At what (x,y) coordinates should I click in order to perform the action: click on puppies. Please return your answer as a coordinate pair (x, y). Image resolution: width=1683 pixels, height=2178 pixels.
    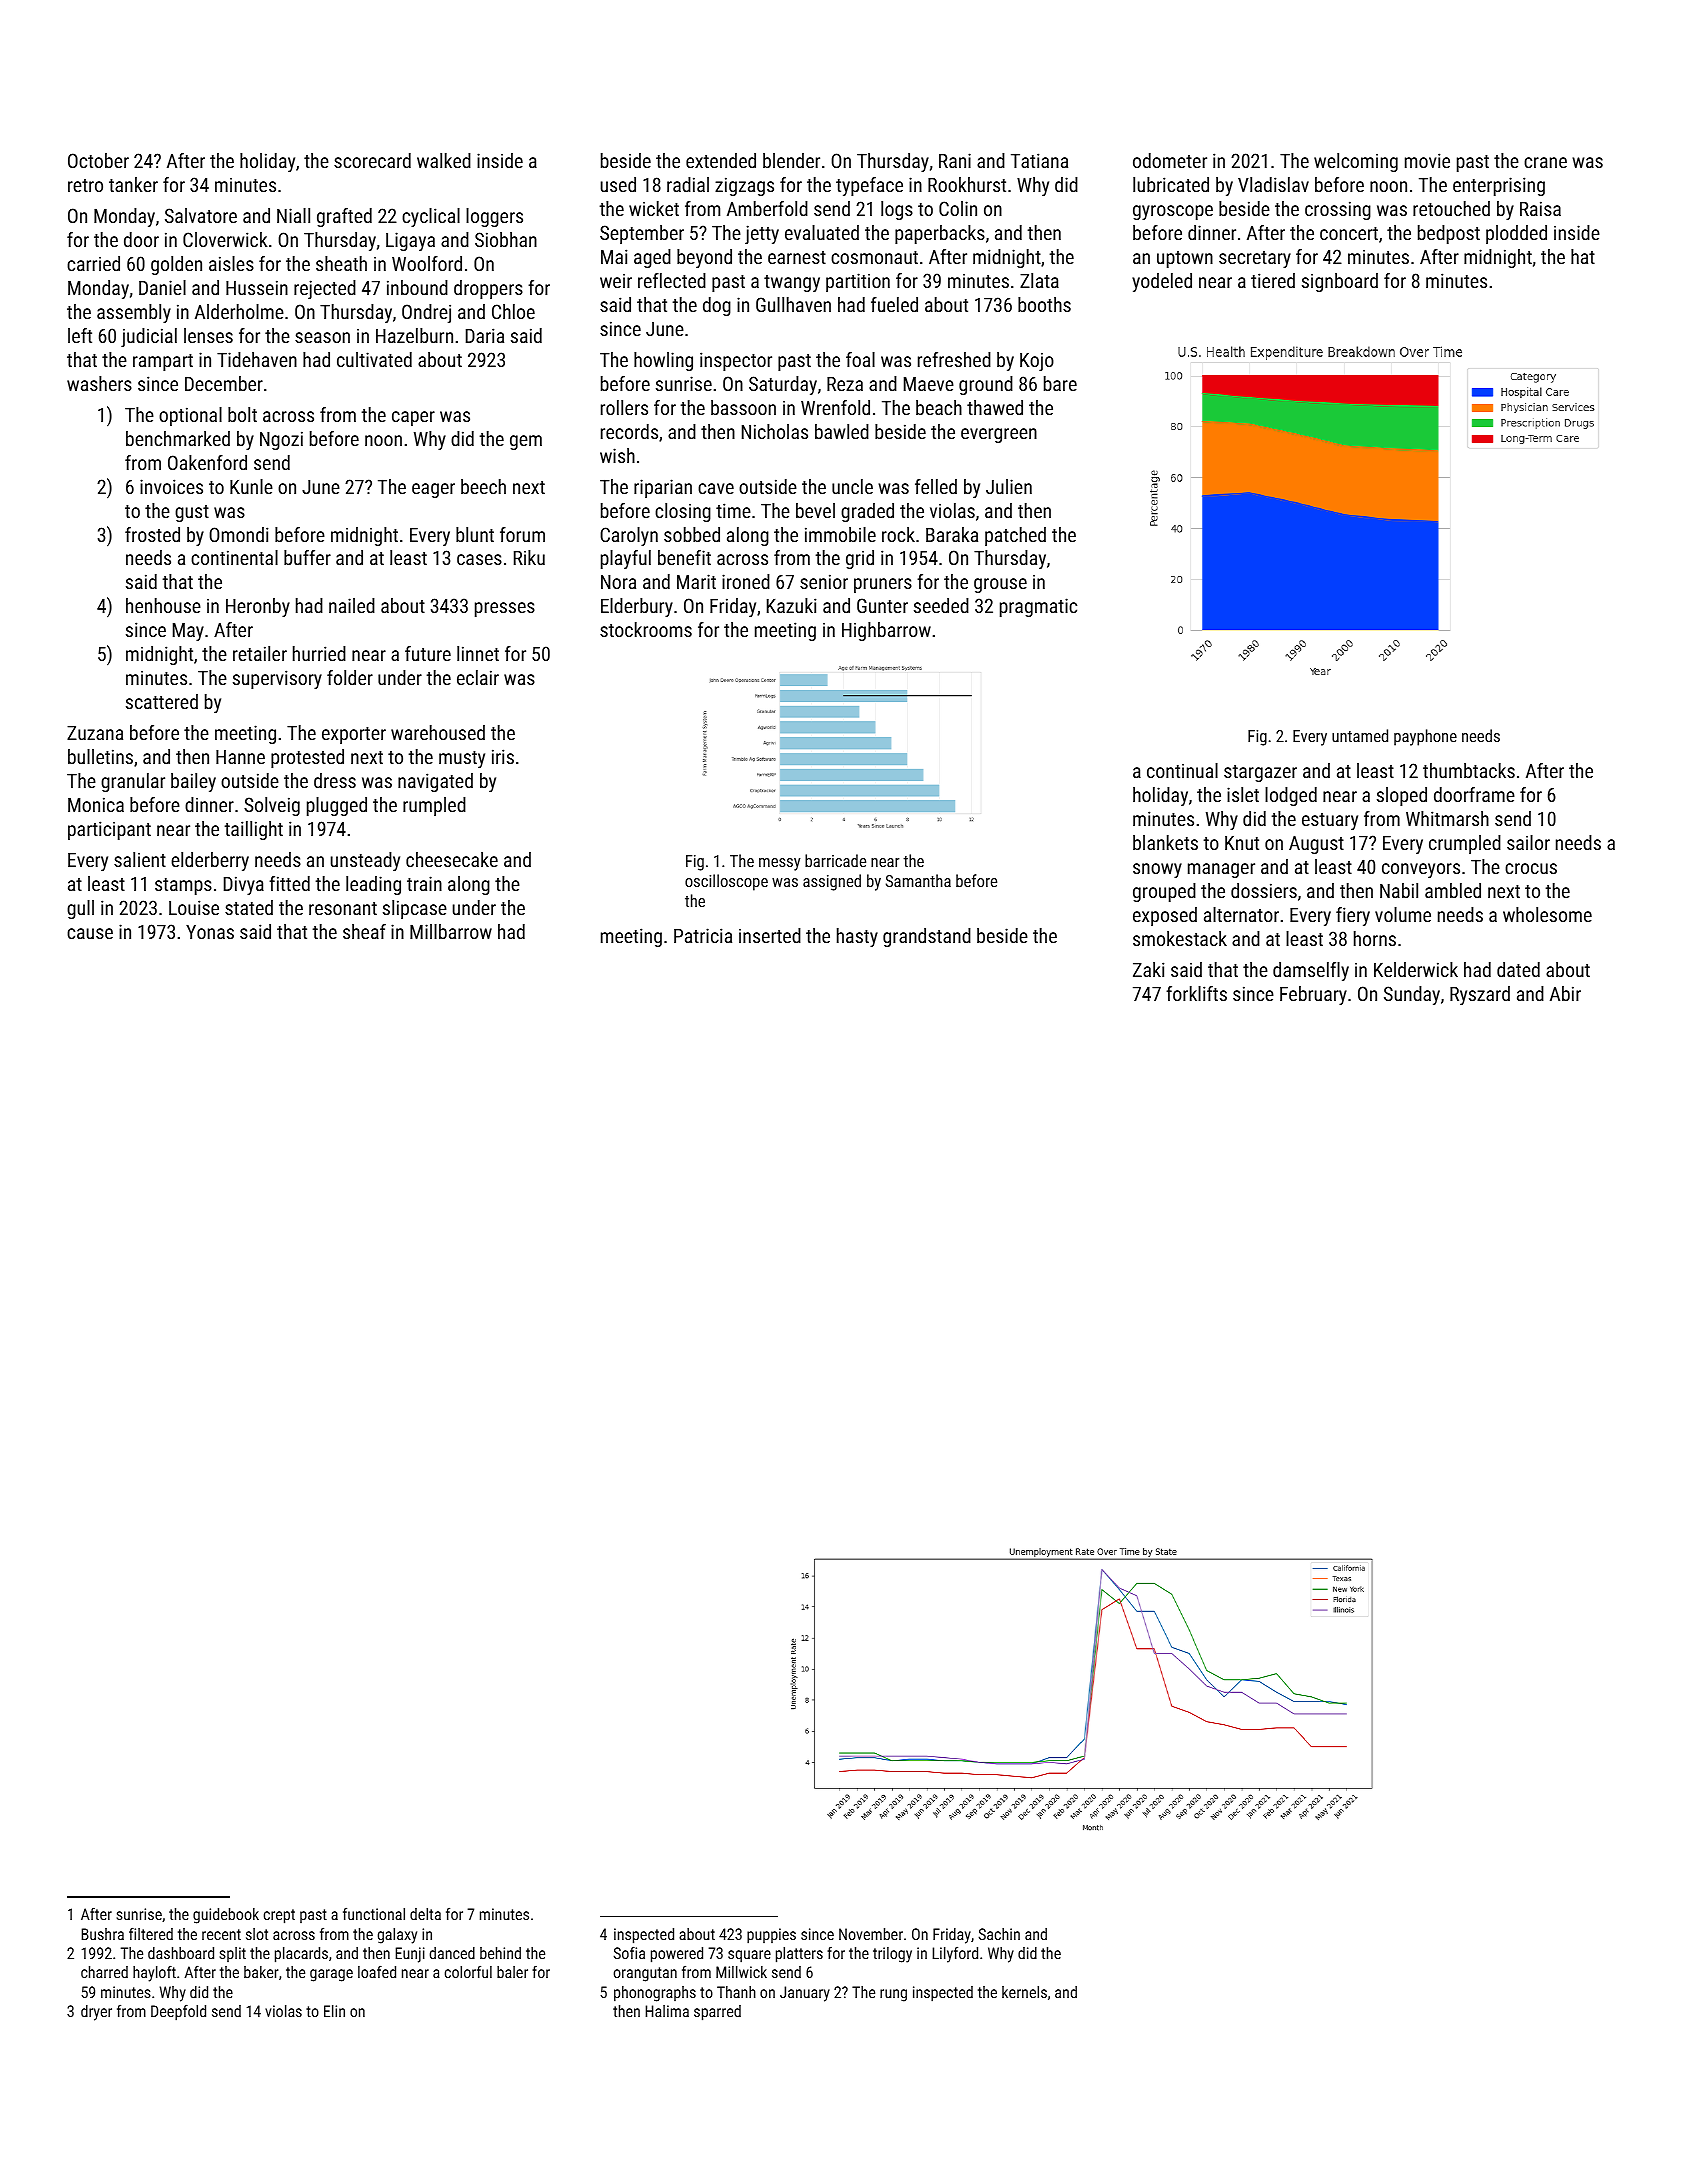
    Looking at the image, I should click on (771, 1936).
